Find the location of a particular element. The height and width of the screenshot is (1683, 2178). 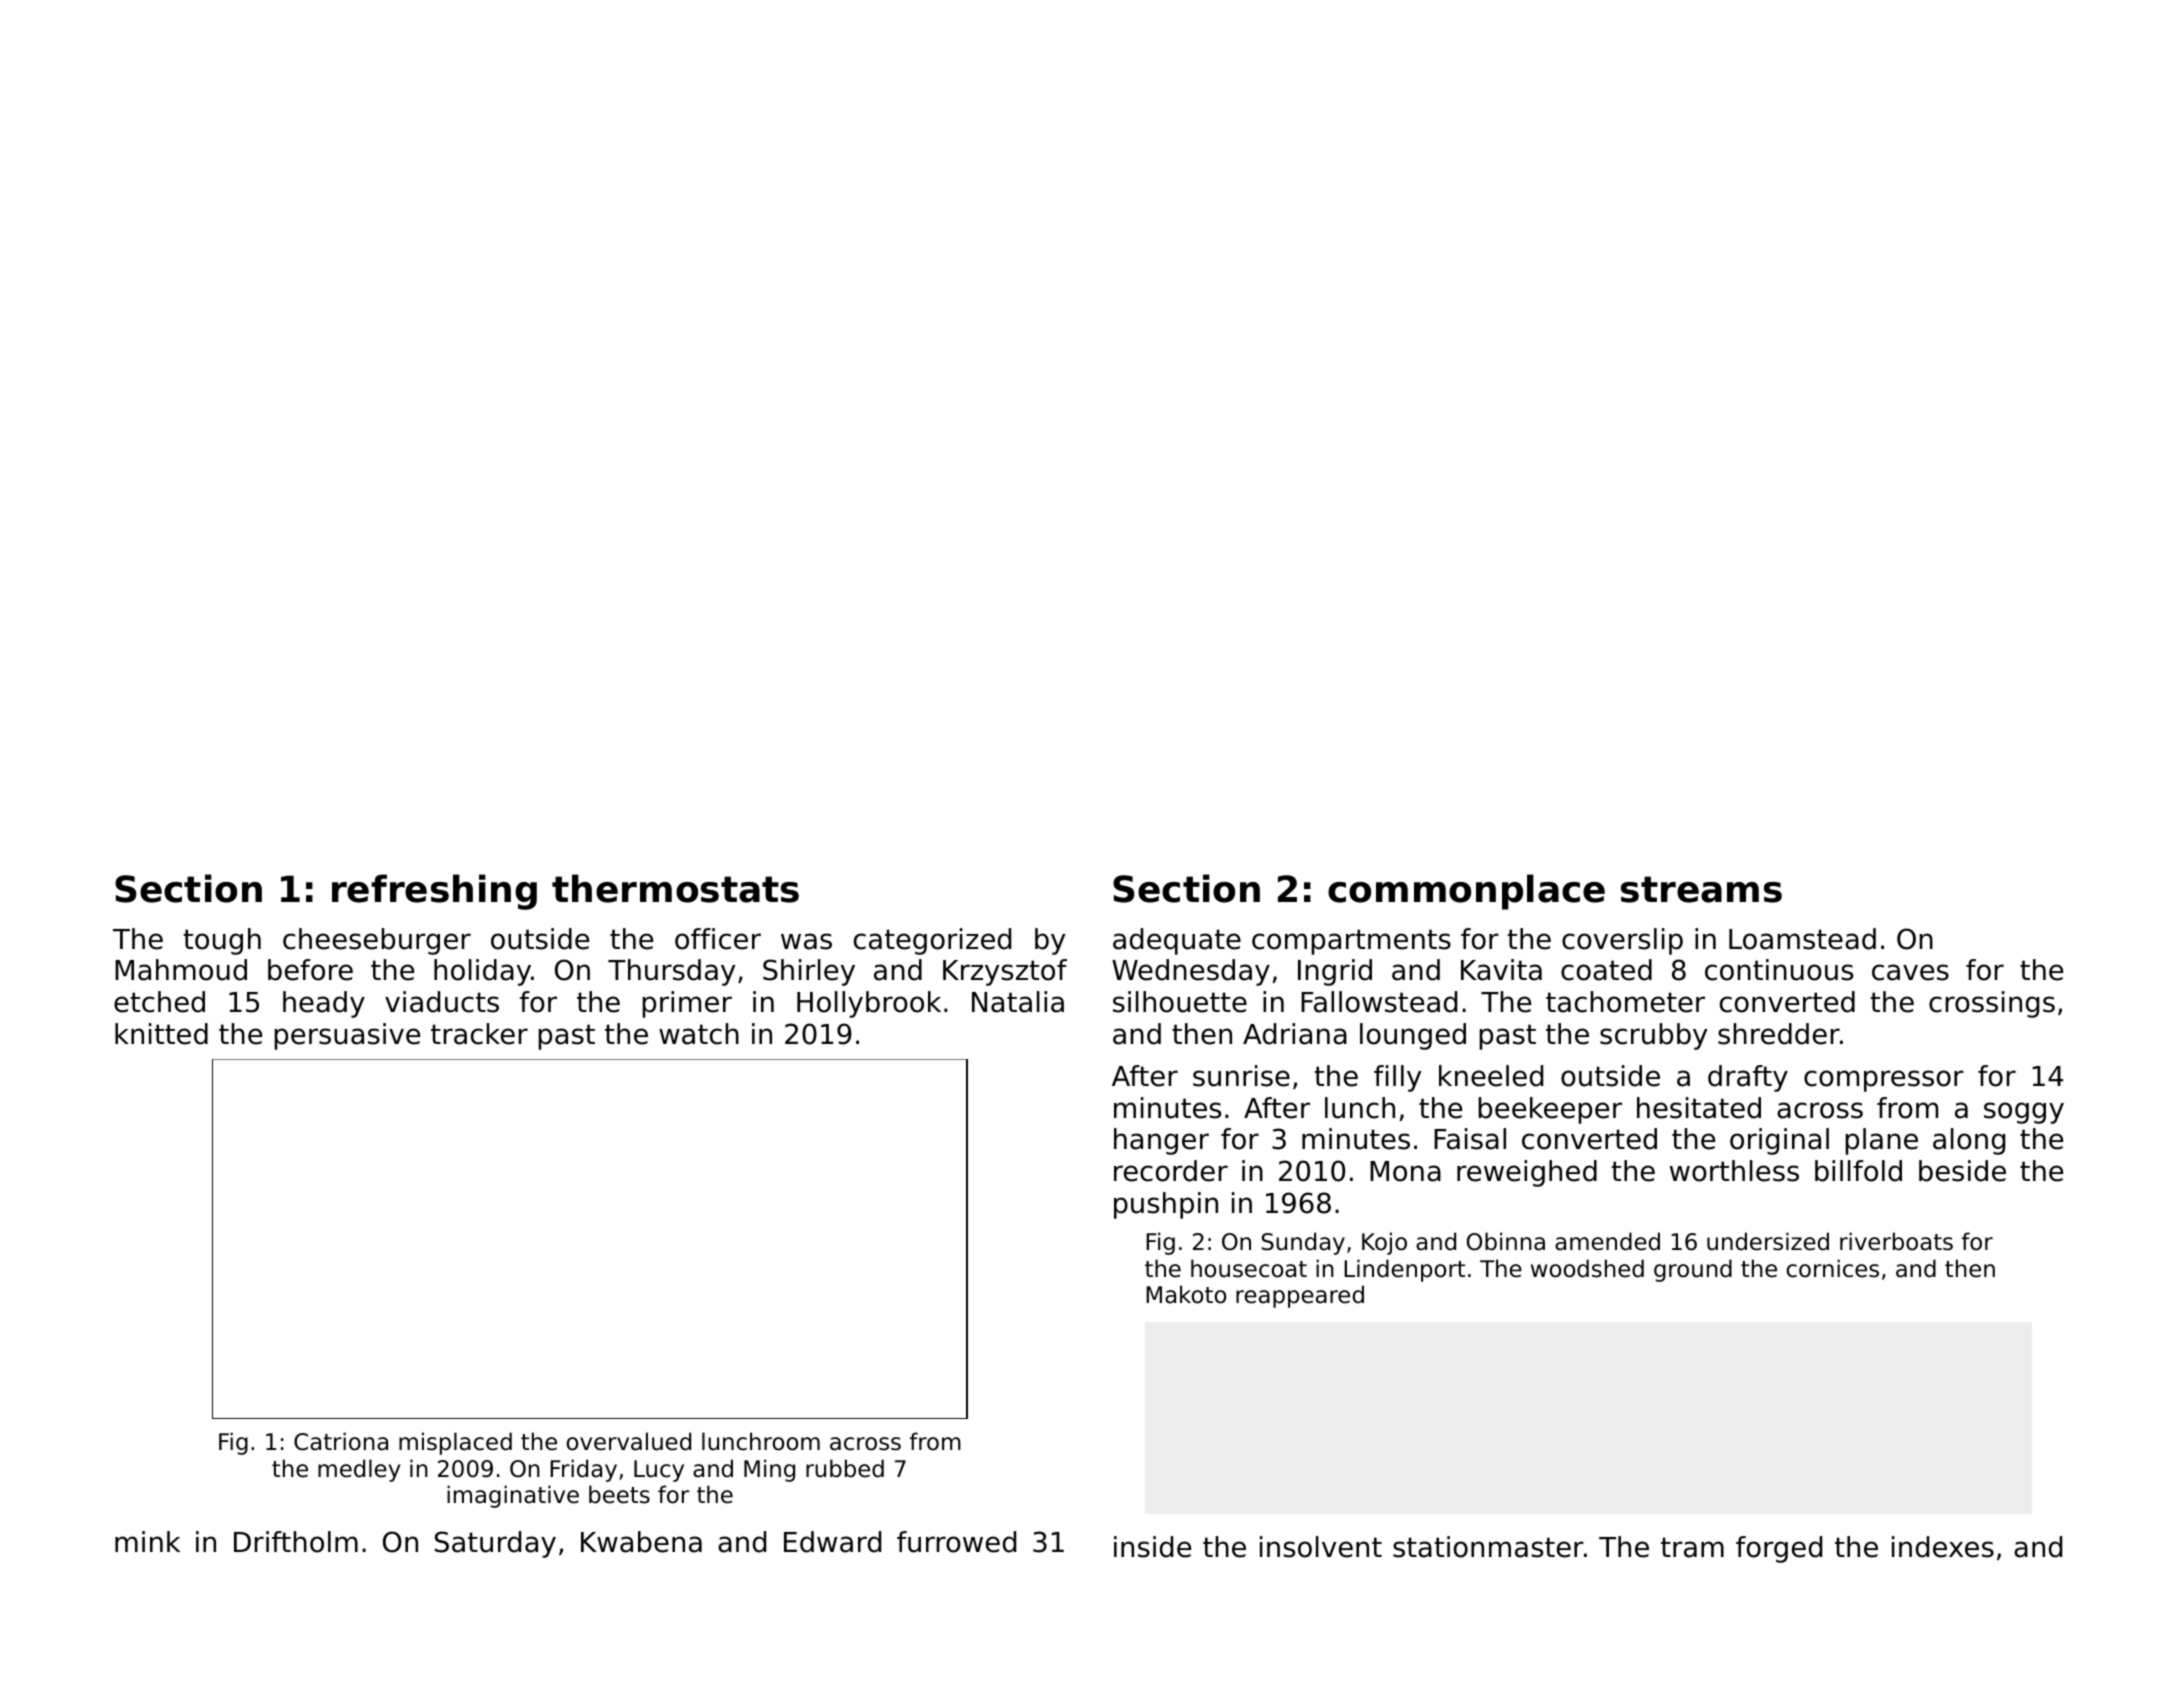

pushpin is located at coordinates (1166, 1205).
